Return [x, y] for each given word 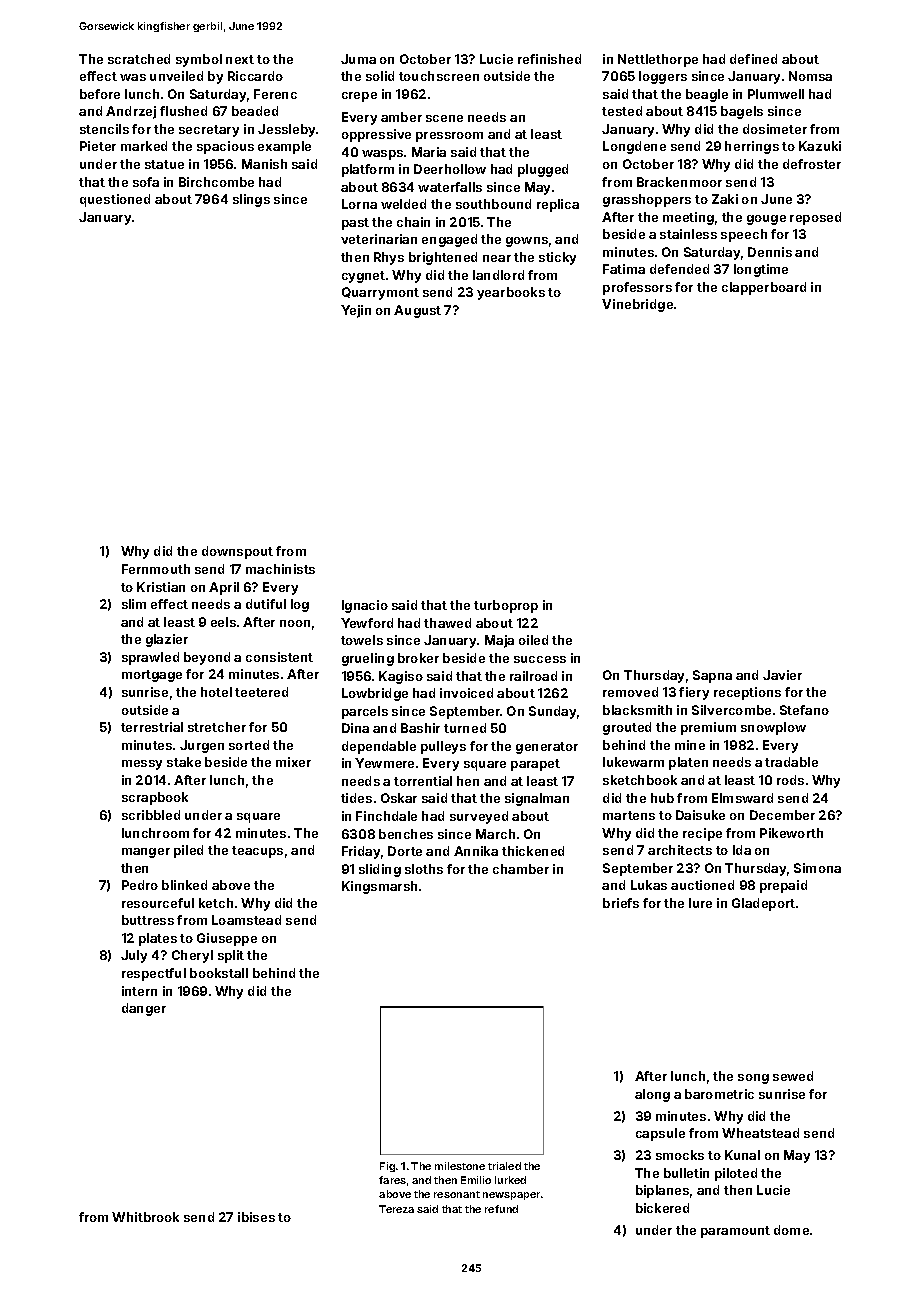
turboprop [506, 606]
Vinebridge [637, 305]
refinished [549, 59]
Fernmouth [156, 569]
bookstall [219, 973]
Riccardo [255, 76]
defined [753, 59]
